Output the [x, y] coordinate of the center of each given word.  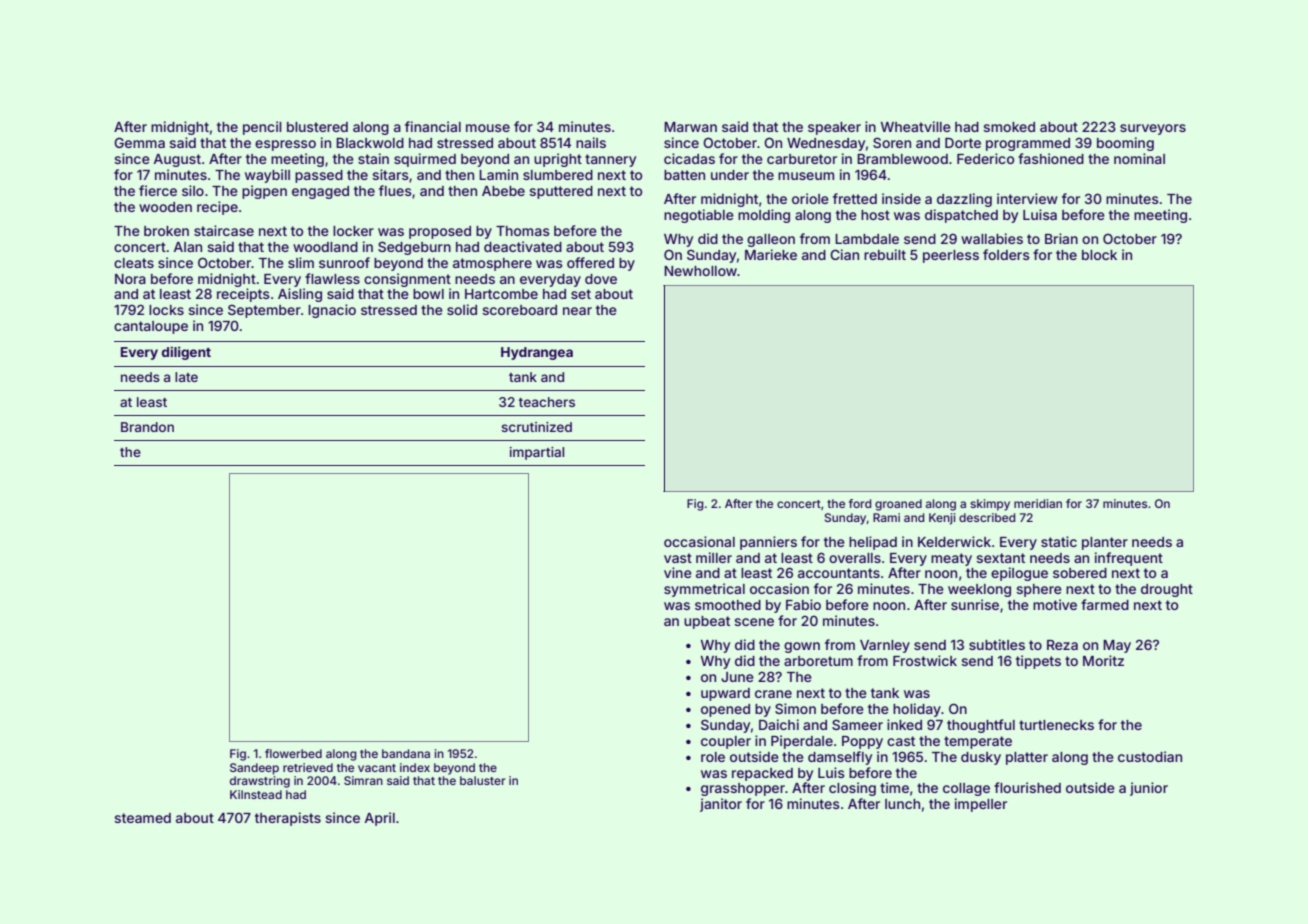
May [1117, 646]
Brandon [147, 427]
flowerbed [293, 753]
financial [433, 126]
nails [591, 142]
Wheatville [916, 126]
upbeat [707, 622]
